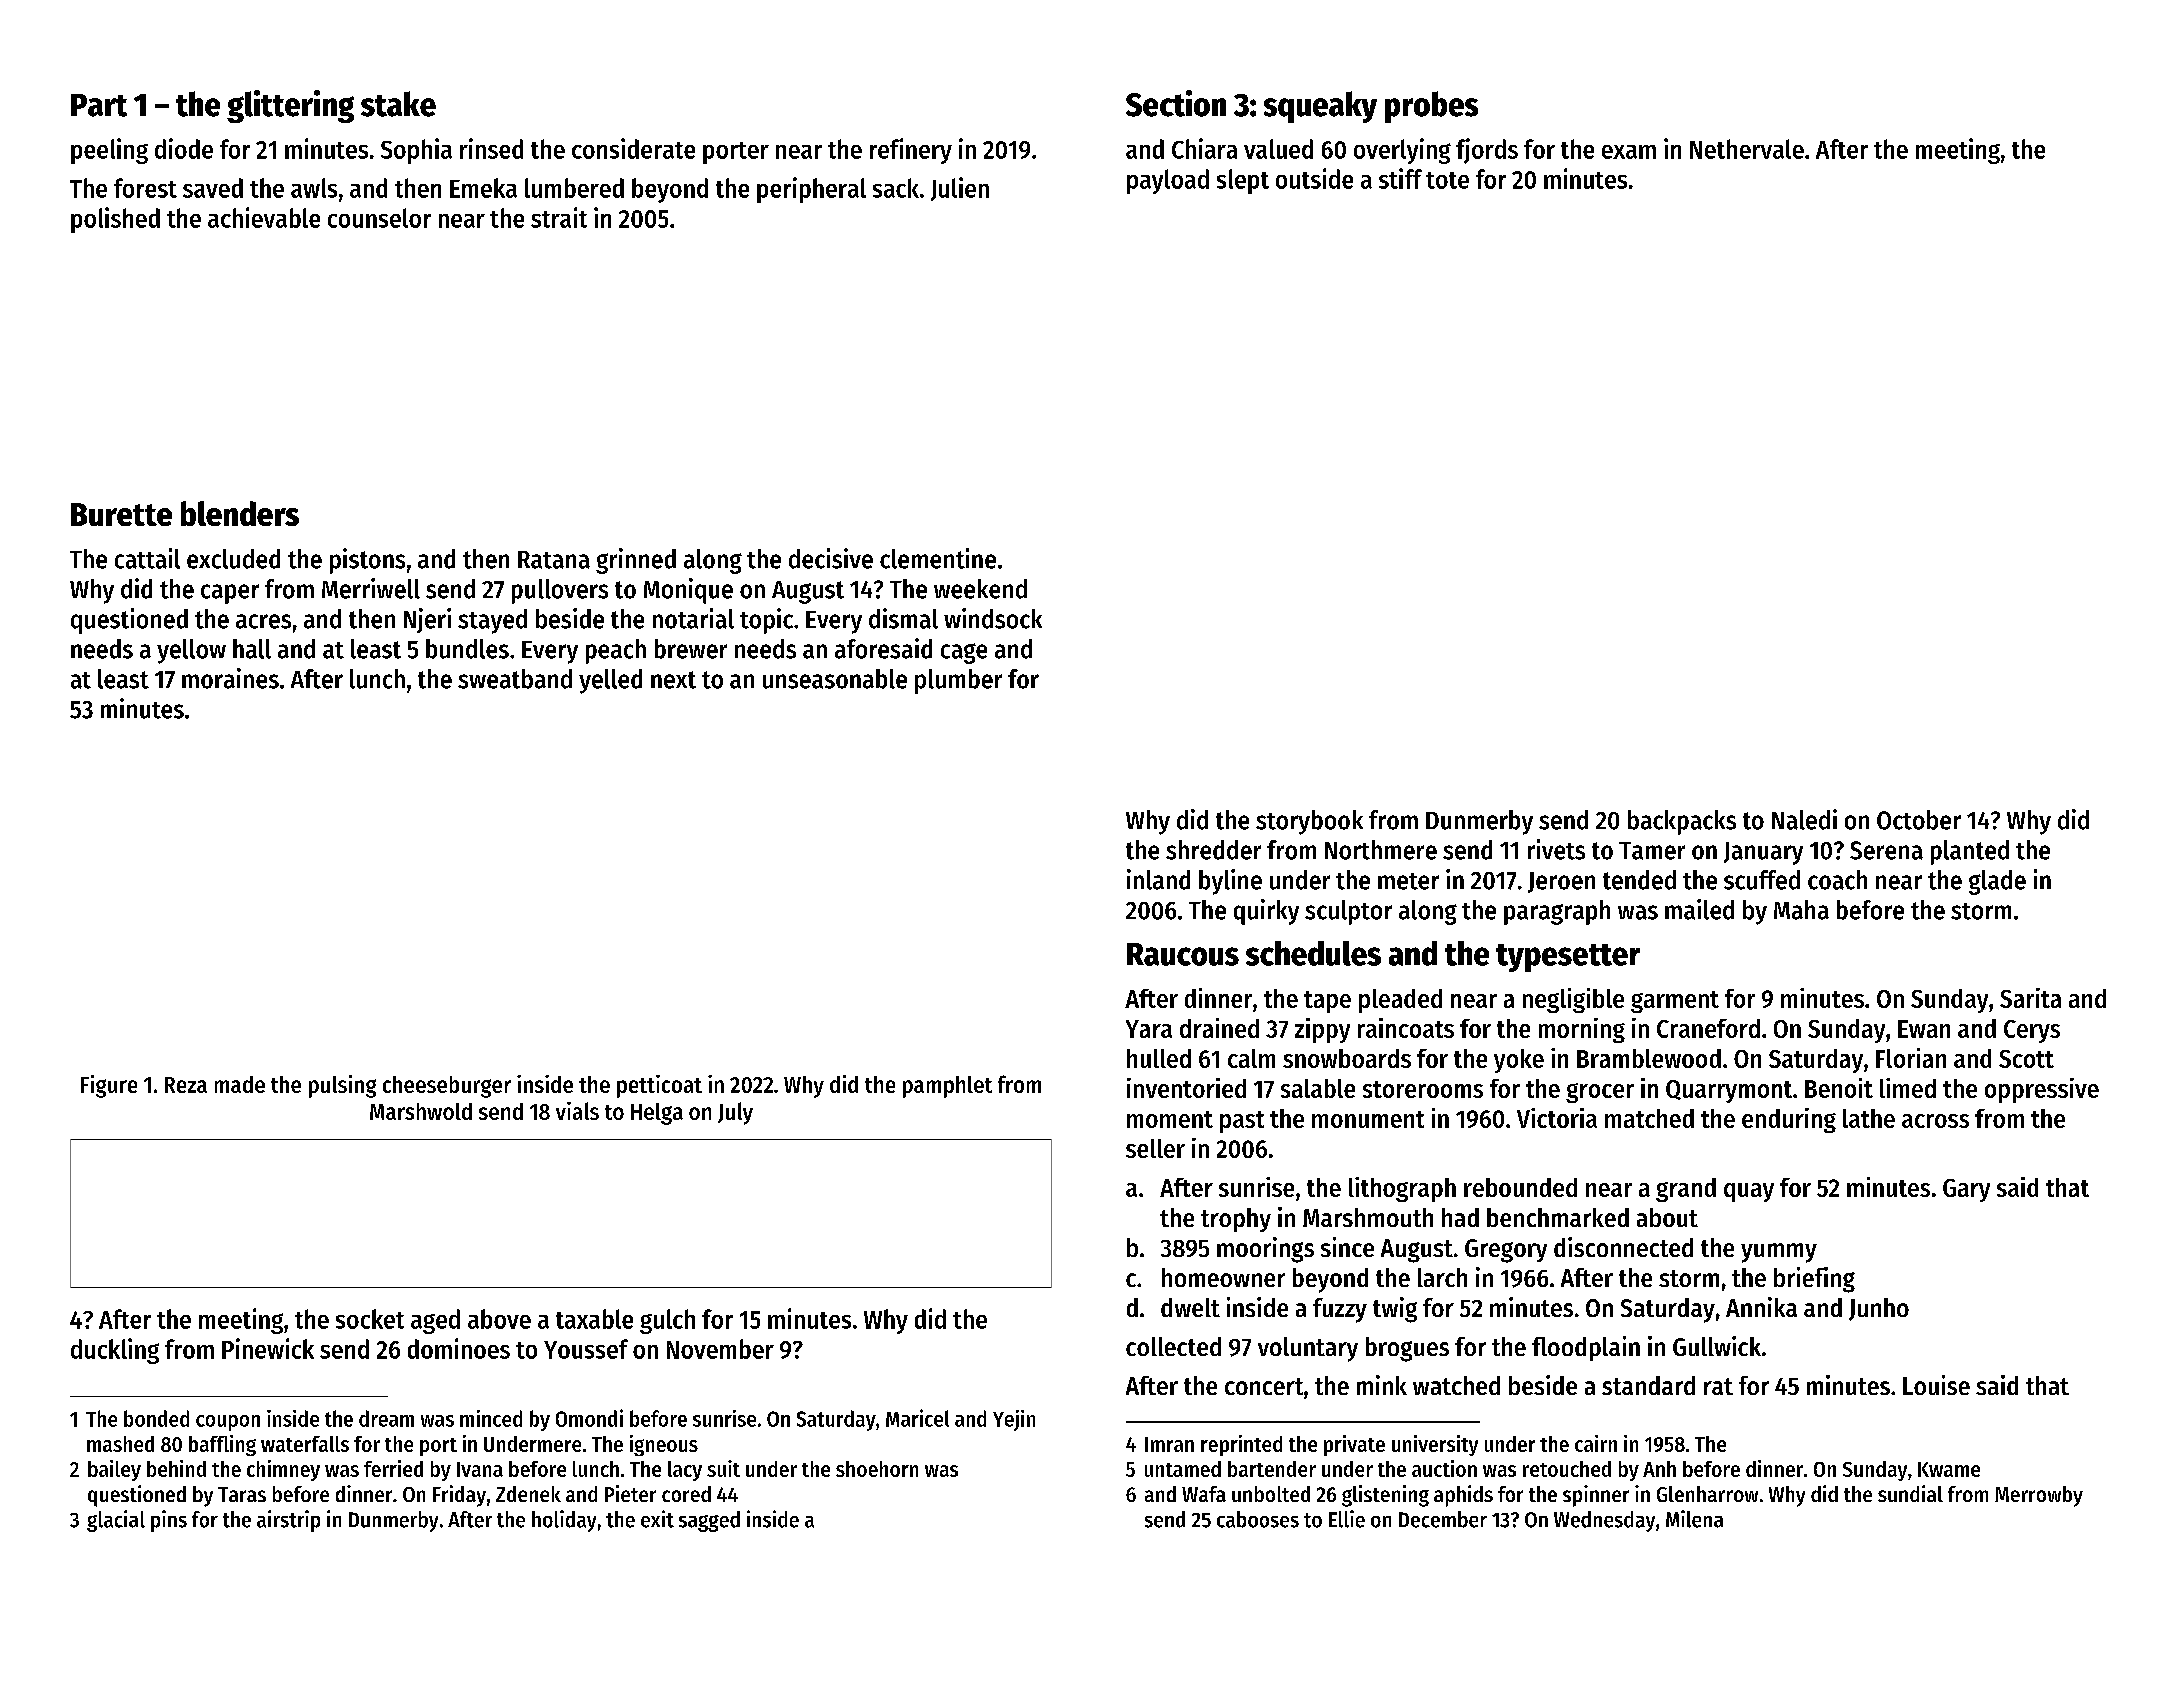 This page has width=2178, height=1683. What do you see at coordinates (268, 1348) in the page?
I see `Pinewick` at bounding box center [268, 1348].
